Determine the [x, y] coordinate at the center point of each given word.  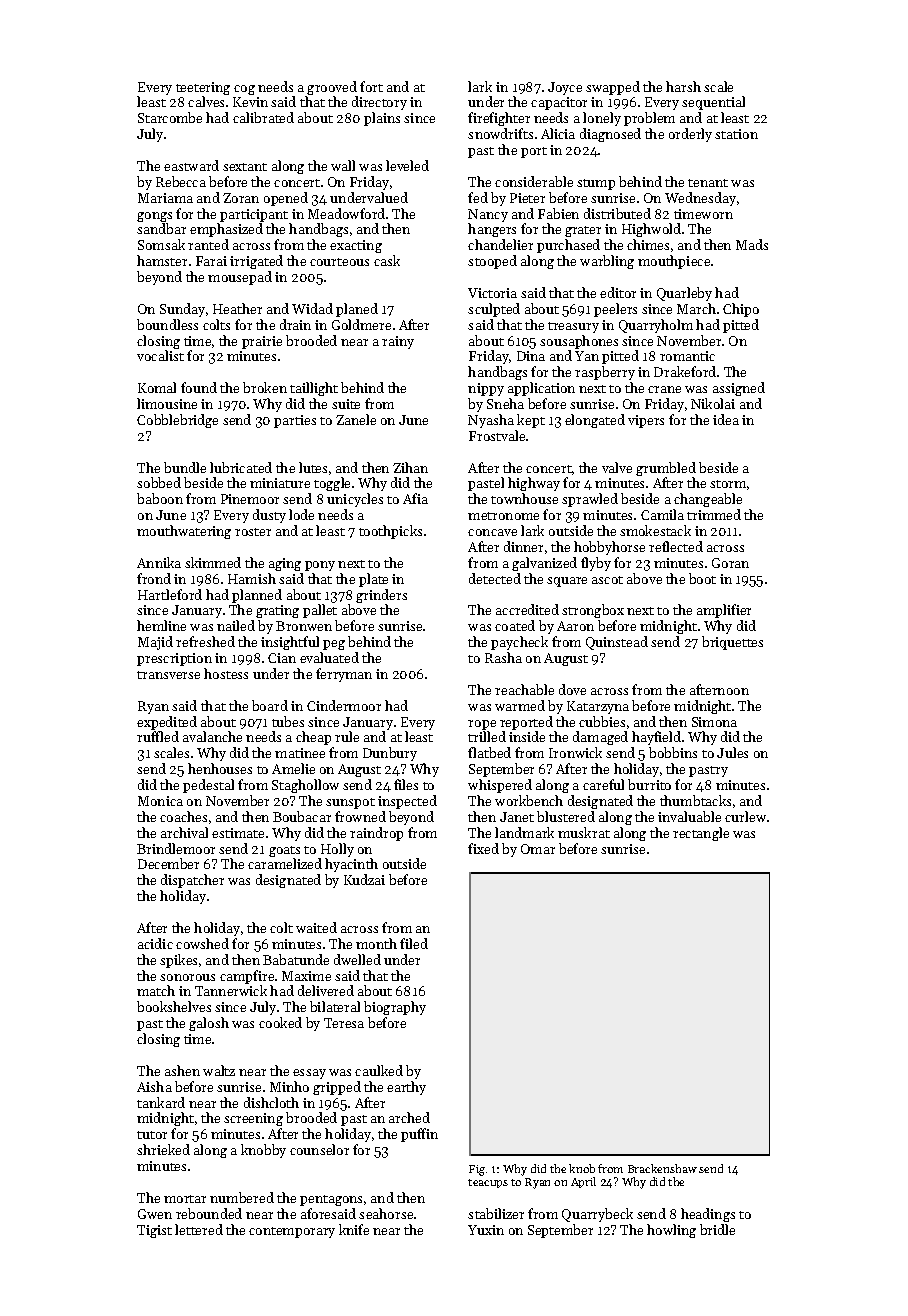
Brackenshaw [662, 1168]
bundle [185, 467]
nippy [486, 389]
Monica [160, 801]
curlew [745, 816]
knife [354, 1229]
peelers [615, 310]
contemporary [292, 1232]
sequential [713, 103]
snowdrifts [500, 133]
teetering [203, 88]
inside [527, 736]
